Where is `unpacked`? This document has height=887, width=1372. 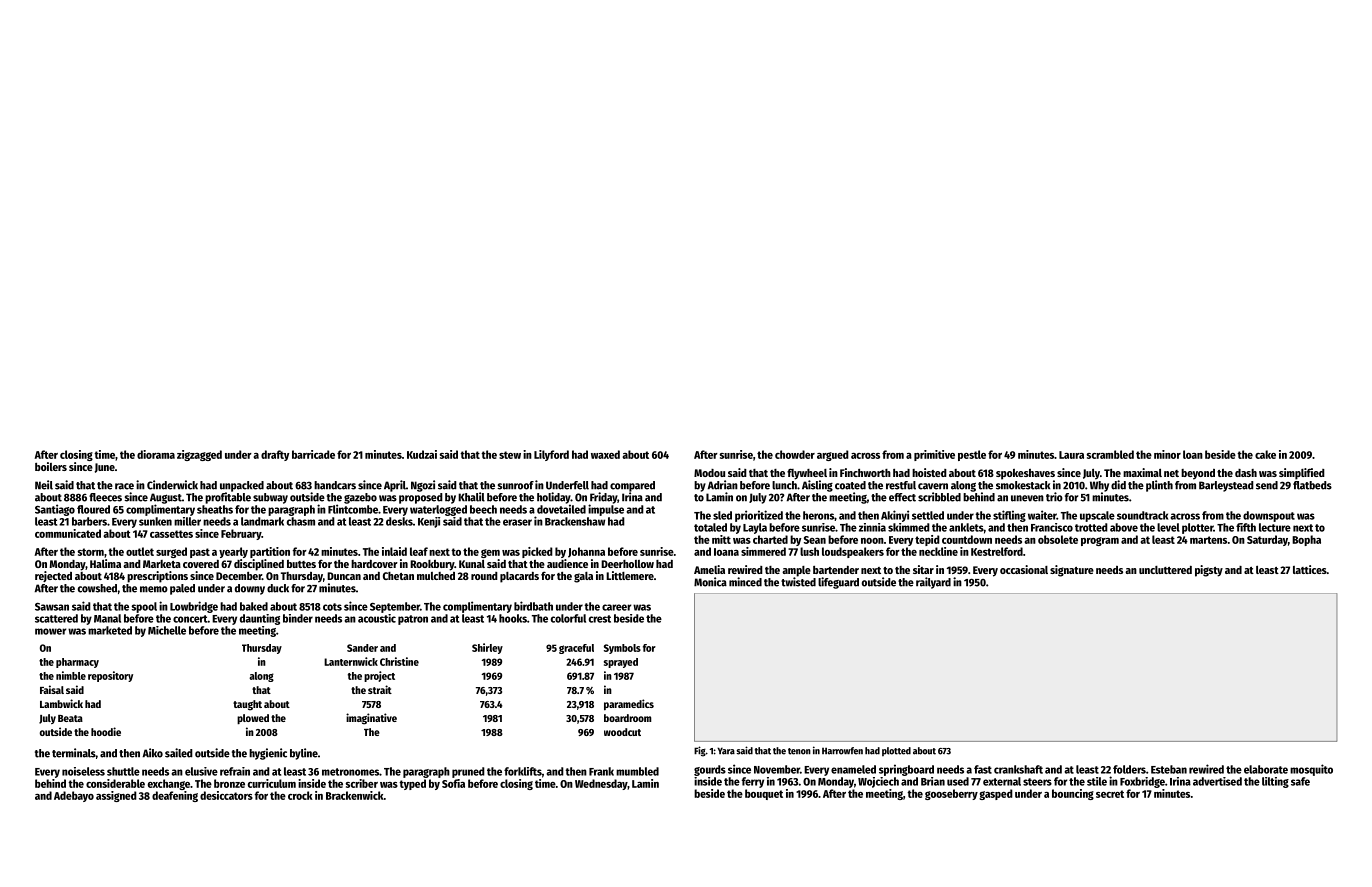 unpacked is located at coordinates (242, 486).
